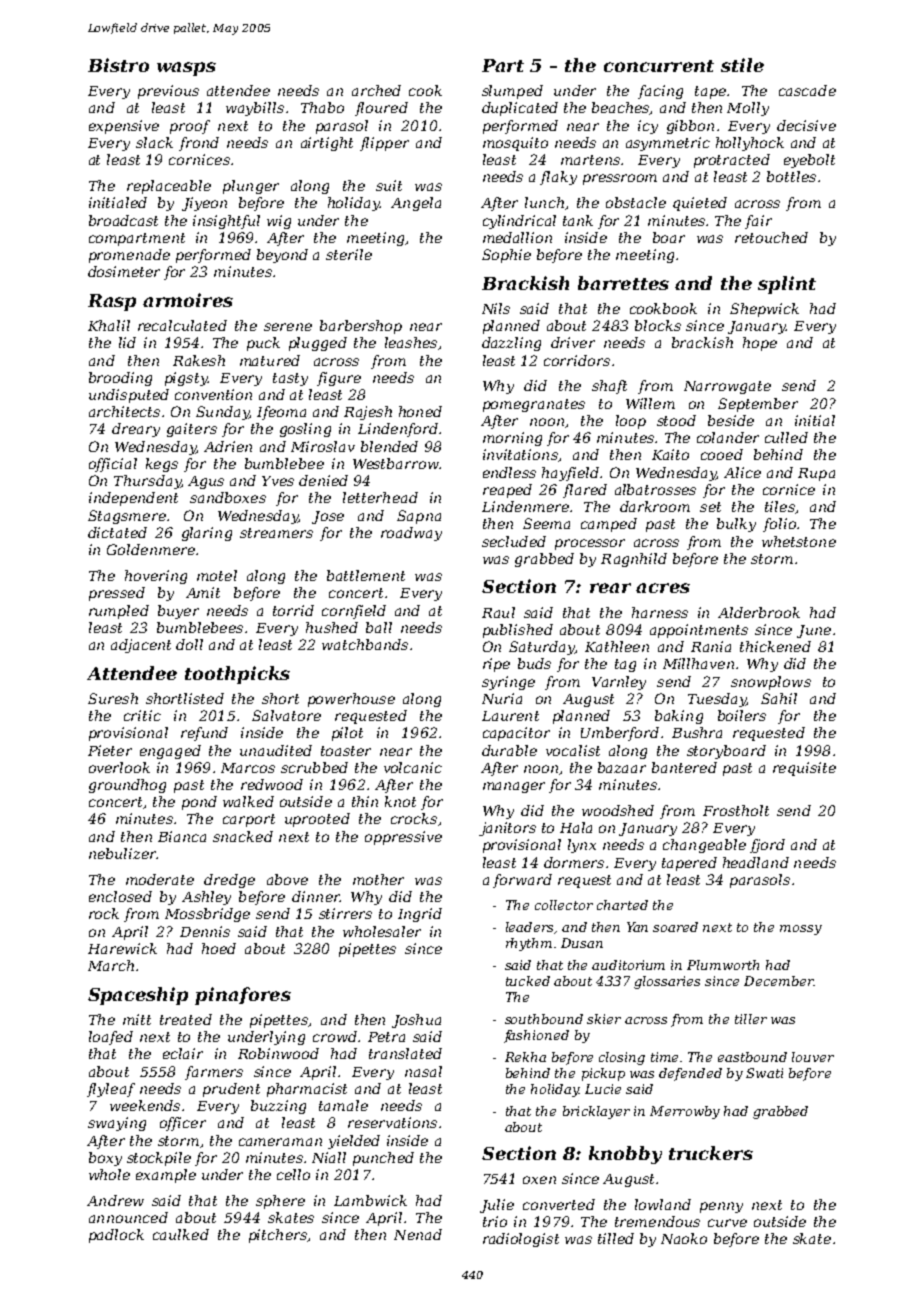 Image resolution: width=924 pixels, height=1308 pixels. I want to click on crowd, so click(335, 1036).
